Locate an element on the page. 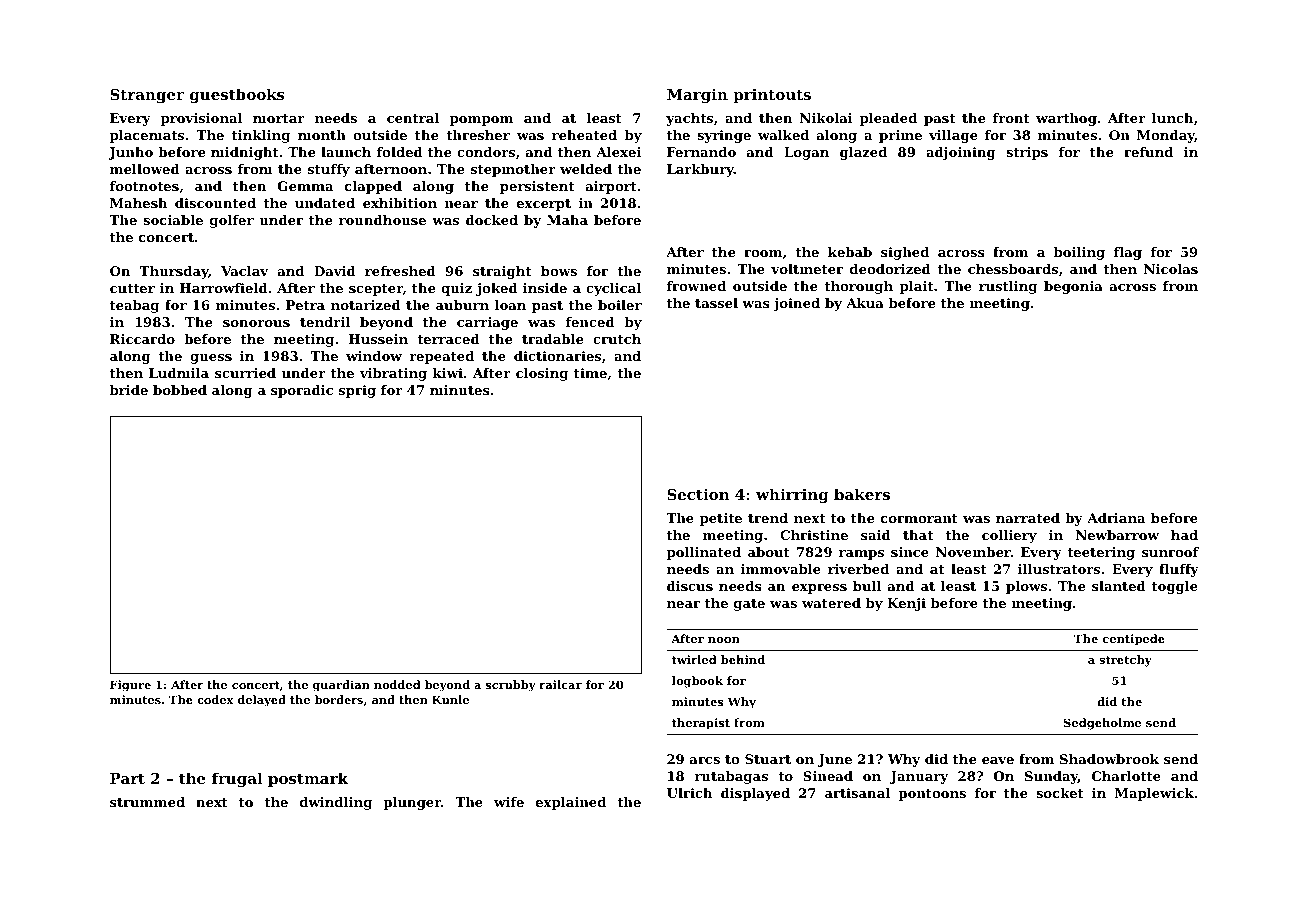 The image size is (1308, 924). strips is located at coordinates (1027, 153).
